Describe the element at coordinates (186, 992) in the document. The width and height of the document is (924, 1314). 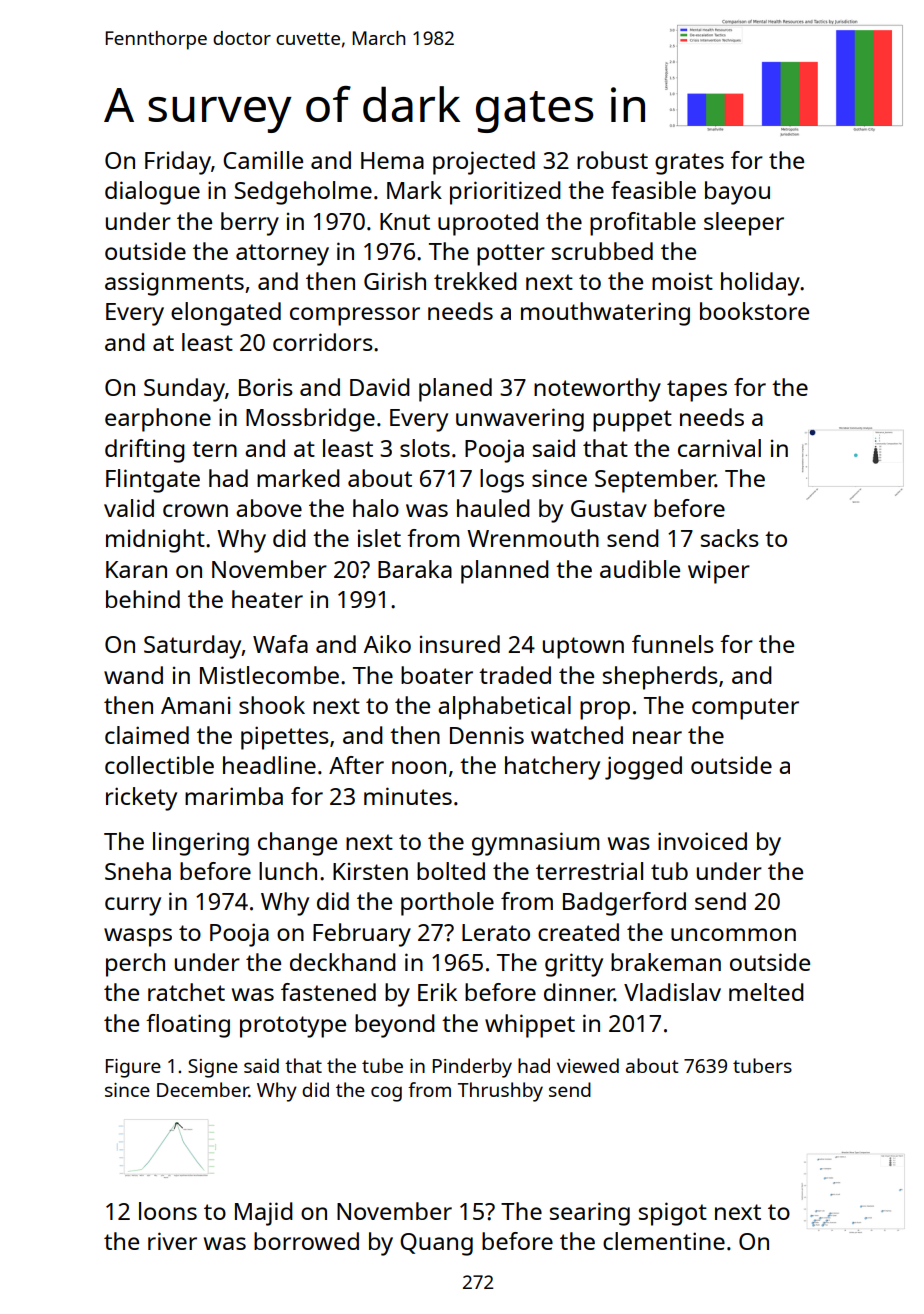
I see `ratchet` at that location.
